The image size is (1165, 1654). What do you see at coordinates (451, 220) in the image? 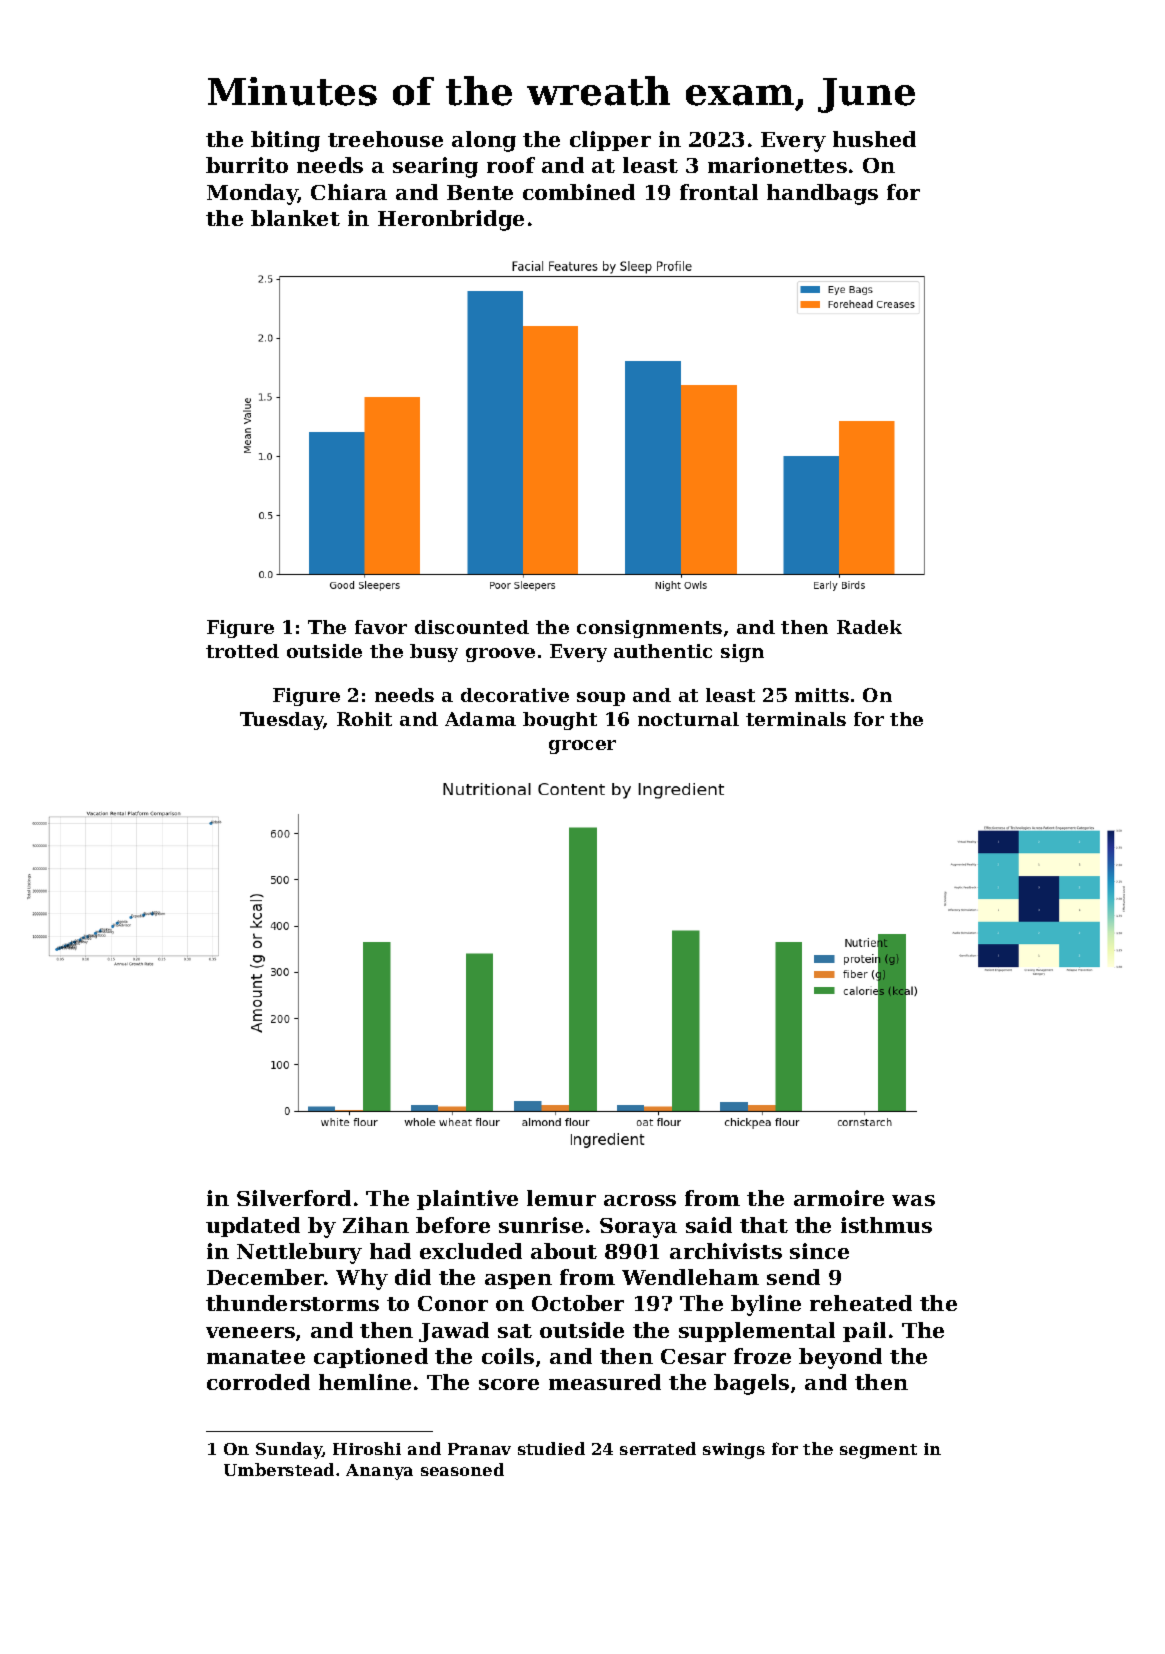
I see `Heronbridge` at bounding box center [451, 220].
